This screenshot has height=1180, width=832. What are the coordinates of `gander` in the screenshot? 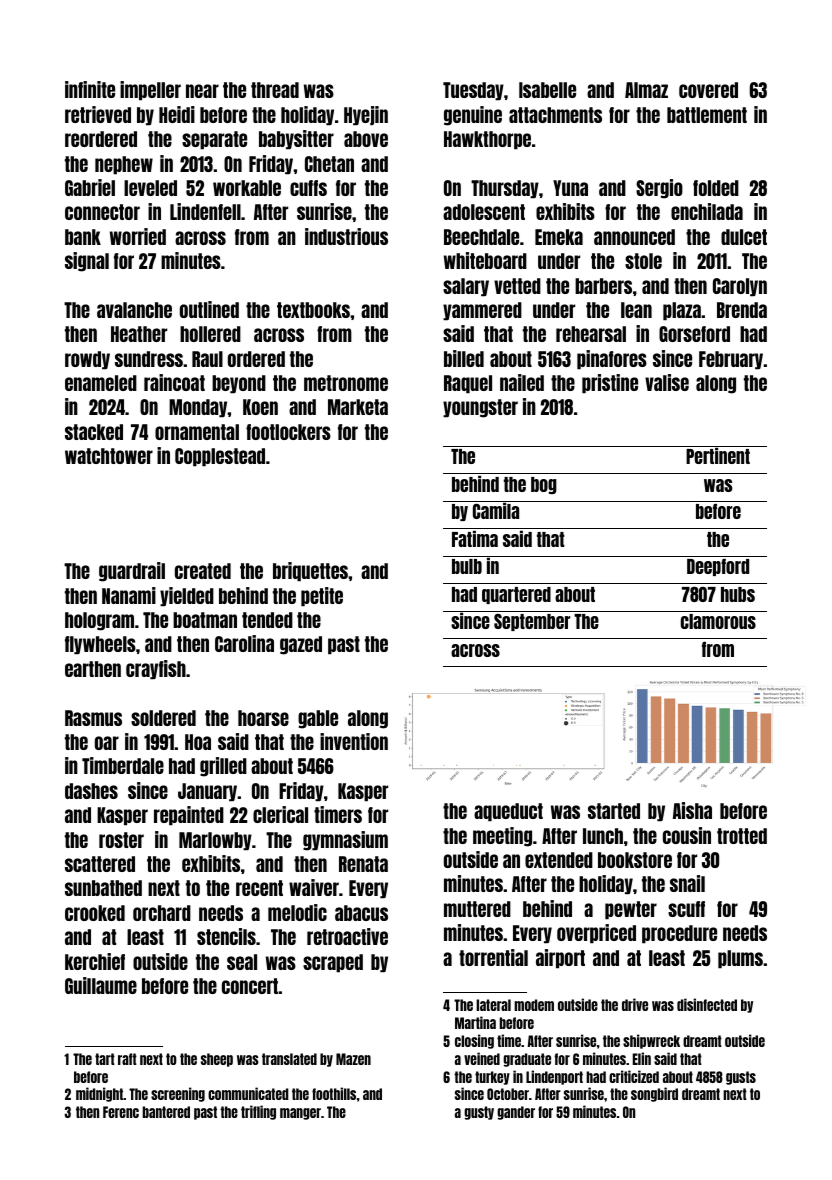 It's located at (516, 1113).
